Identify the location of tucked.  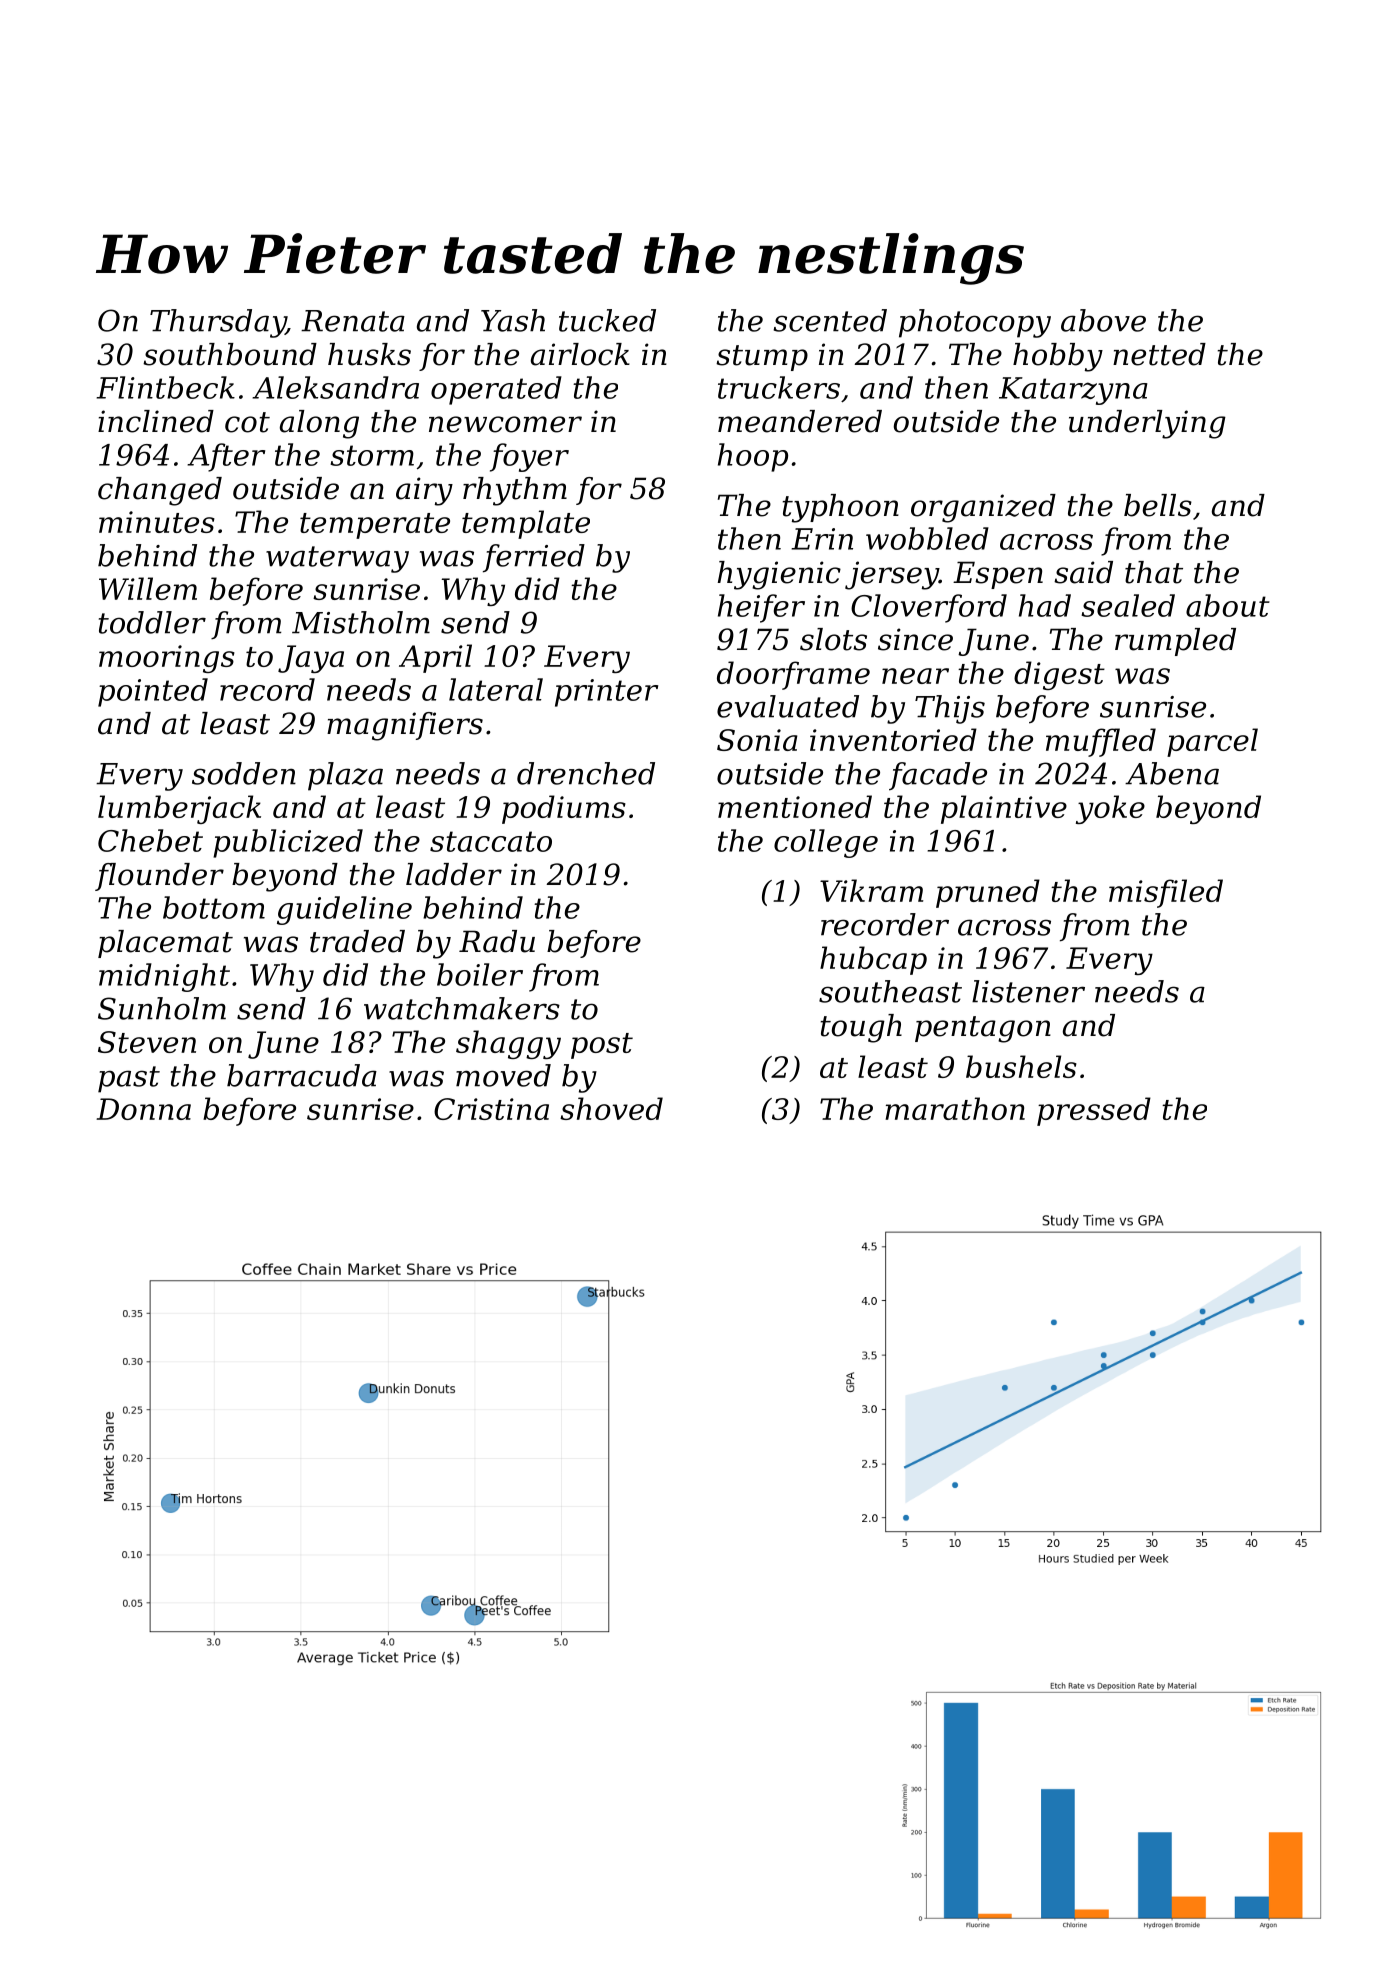
(607, 320).
